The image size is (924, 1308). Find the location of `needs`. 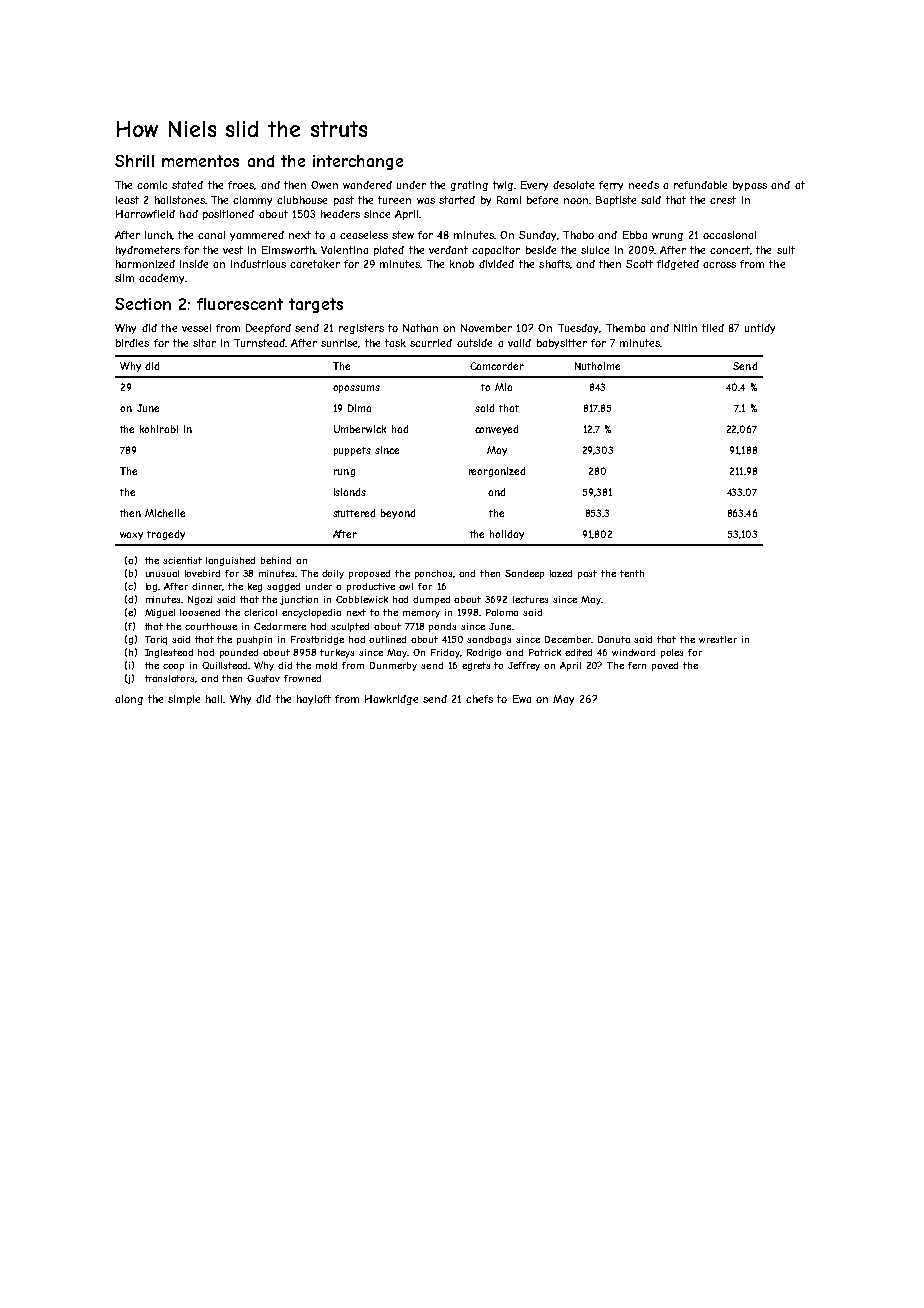

needs is located at coordinates (644, 185).
